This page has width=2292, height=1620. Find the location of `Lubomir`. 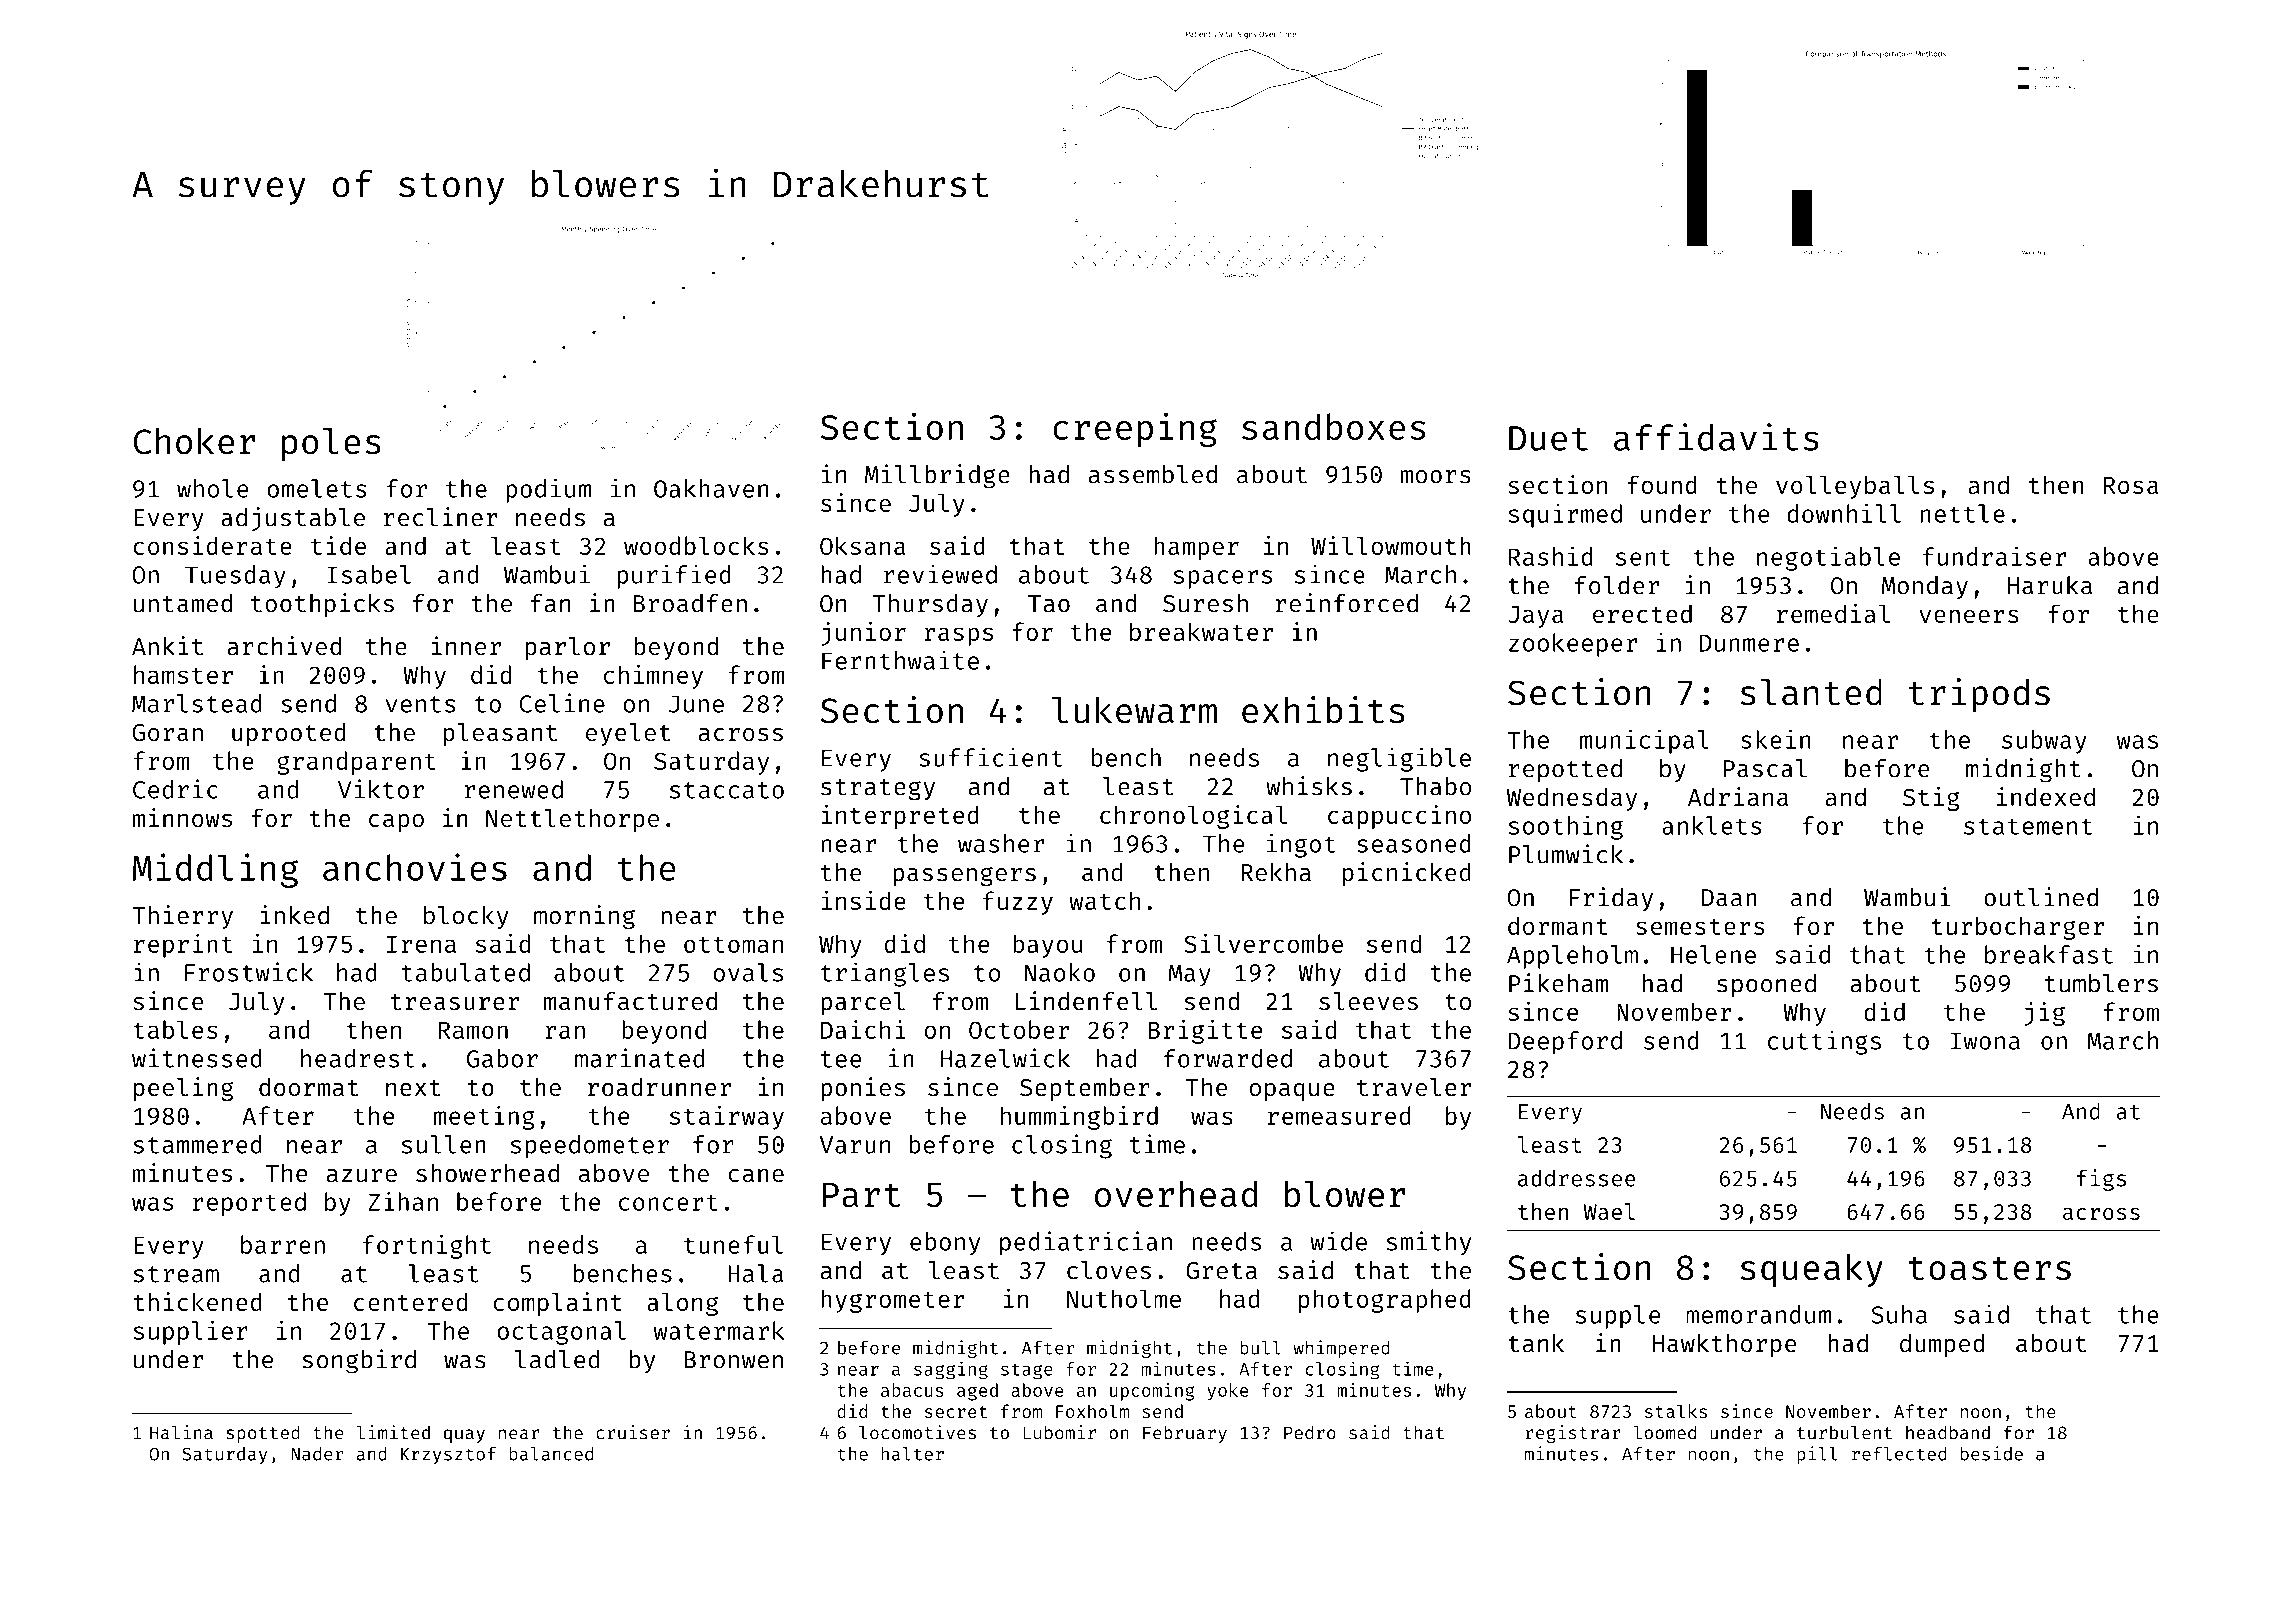

Lubomir is located at coordinates (1059, 1432).
